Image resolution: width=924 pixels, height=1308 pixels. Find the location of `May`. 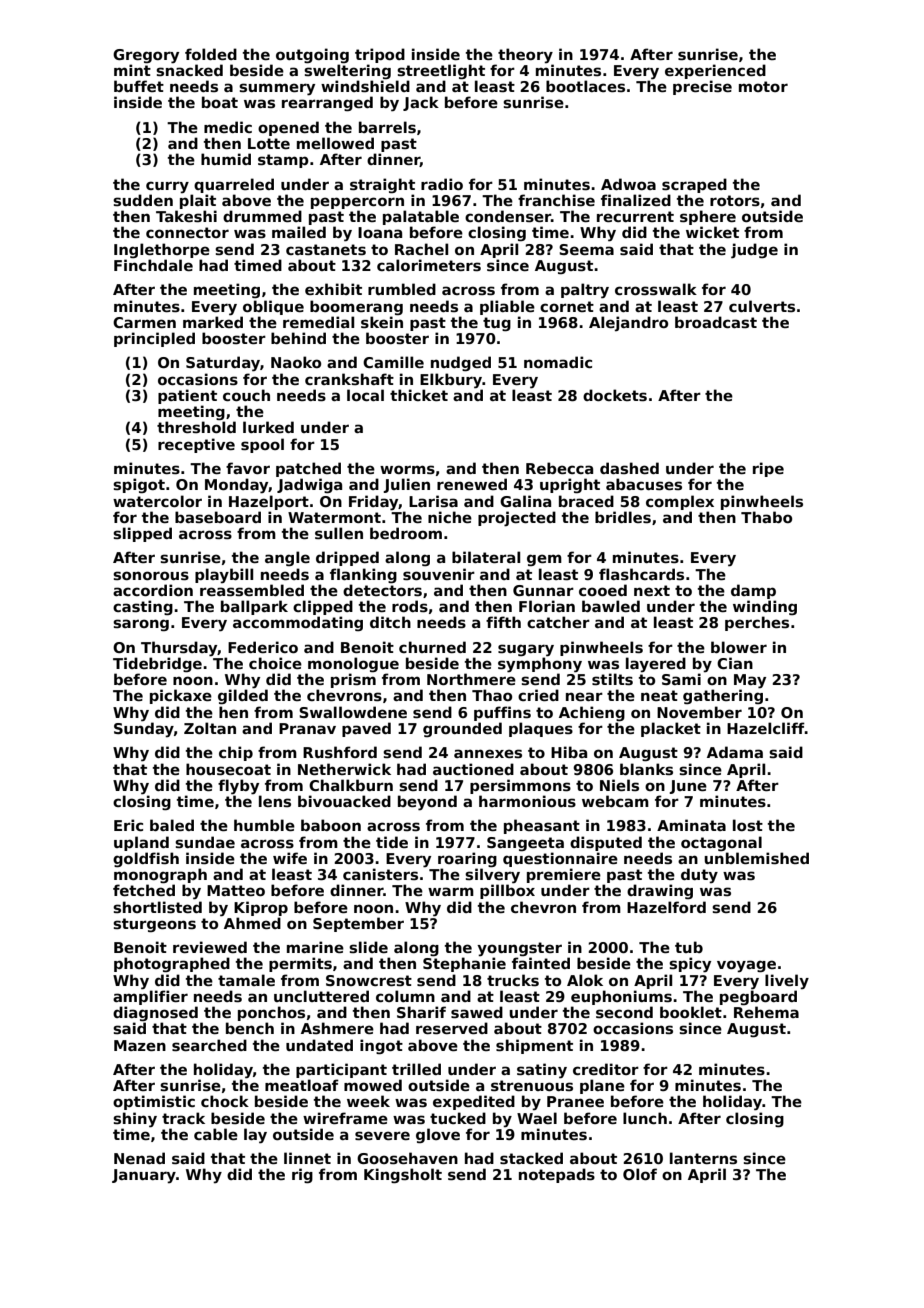

May is located at coordinates (750, 681).
